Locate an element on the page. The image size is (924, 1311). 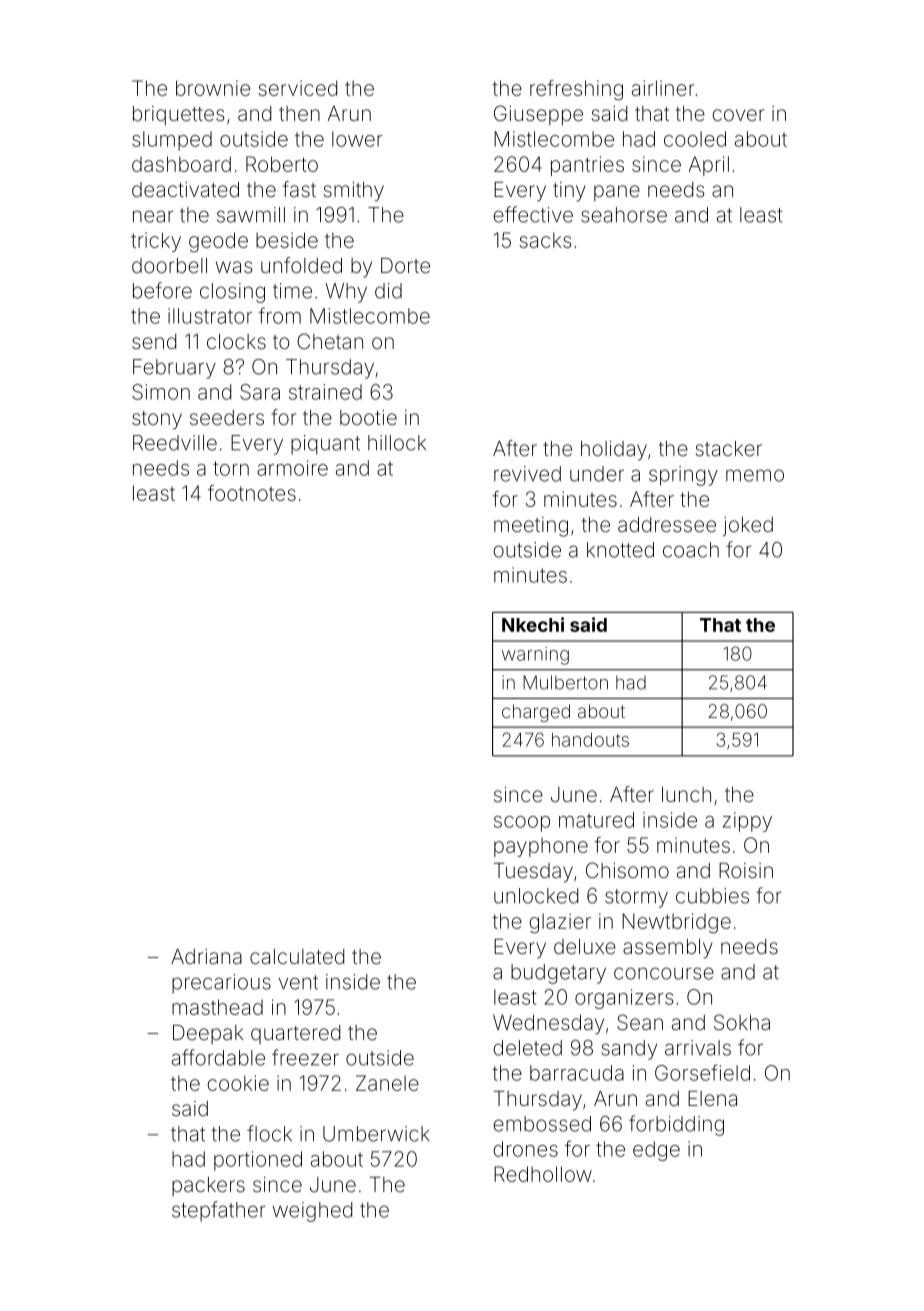
seahorse is located at coordinates (624, 215).
